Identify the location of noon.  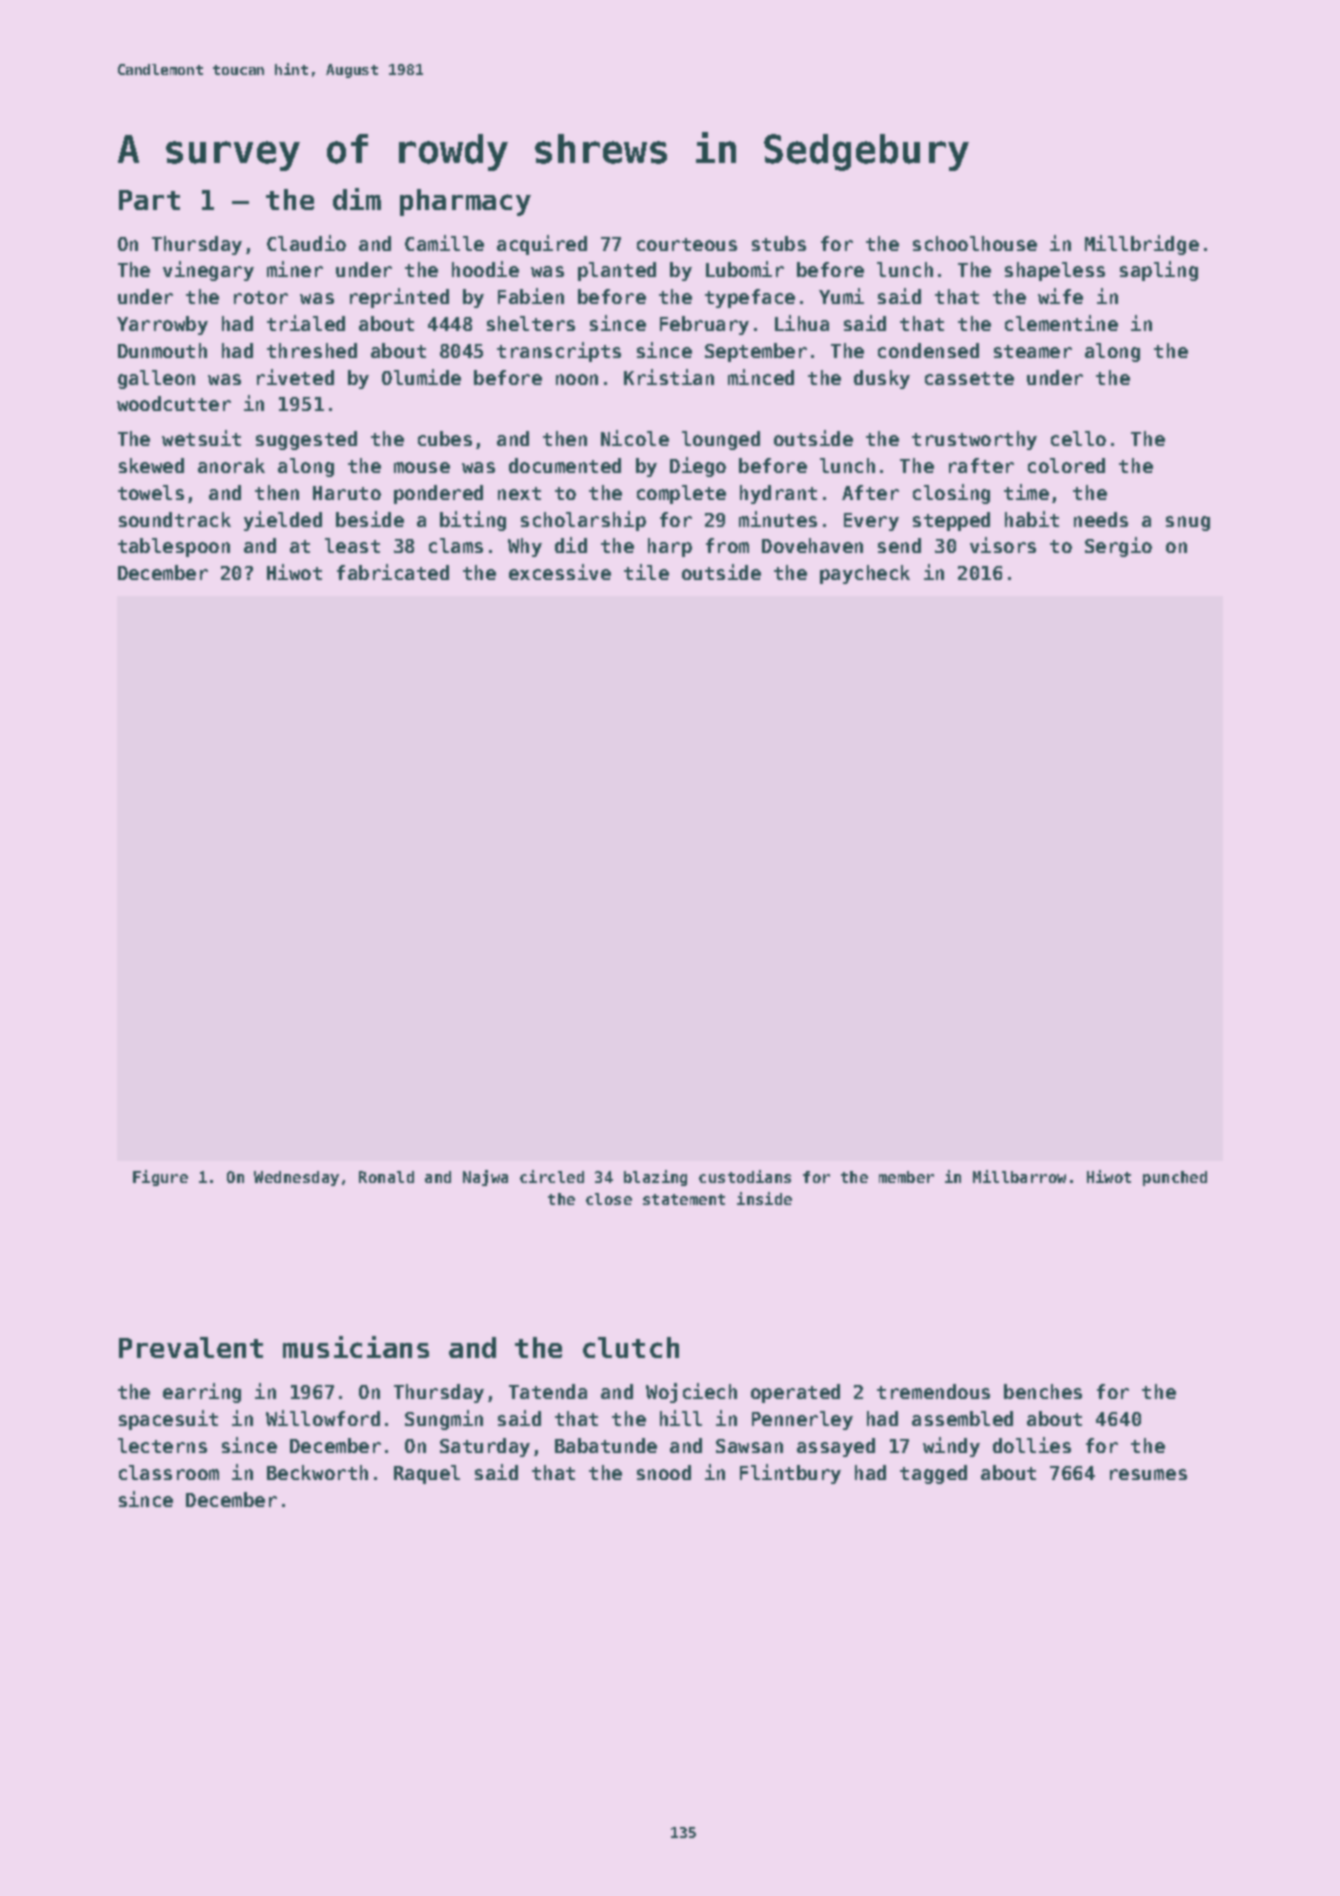
(577, 379).
